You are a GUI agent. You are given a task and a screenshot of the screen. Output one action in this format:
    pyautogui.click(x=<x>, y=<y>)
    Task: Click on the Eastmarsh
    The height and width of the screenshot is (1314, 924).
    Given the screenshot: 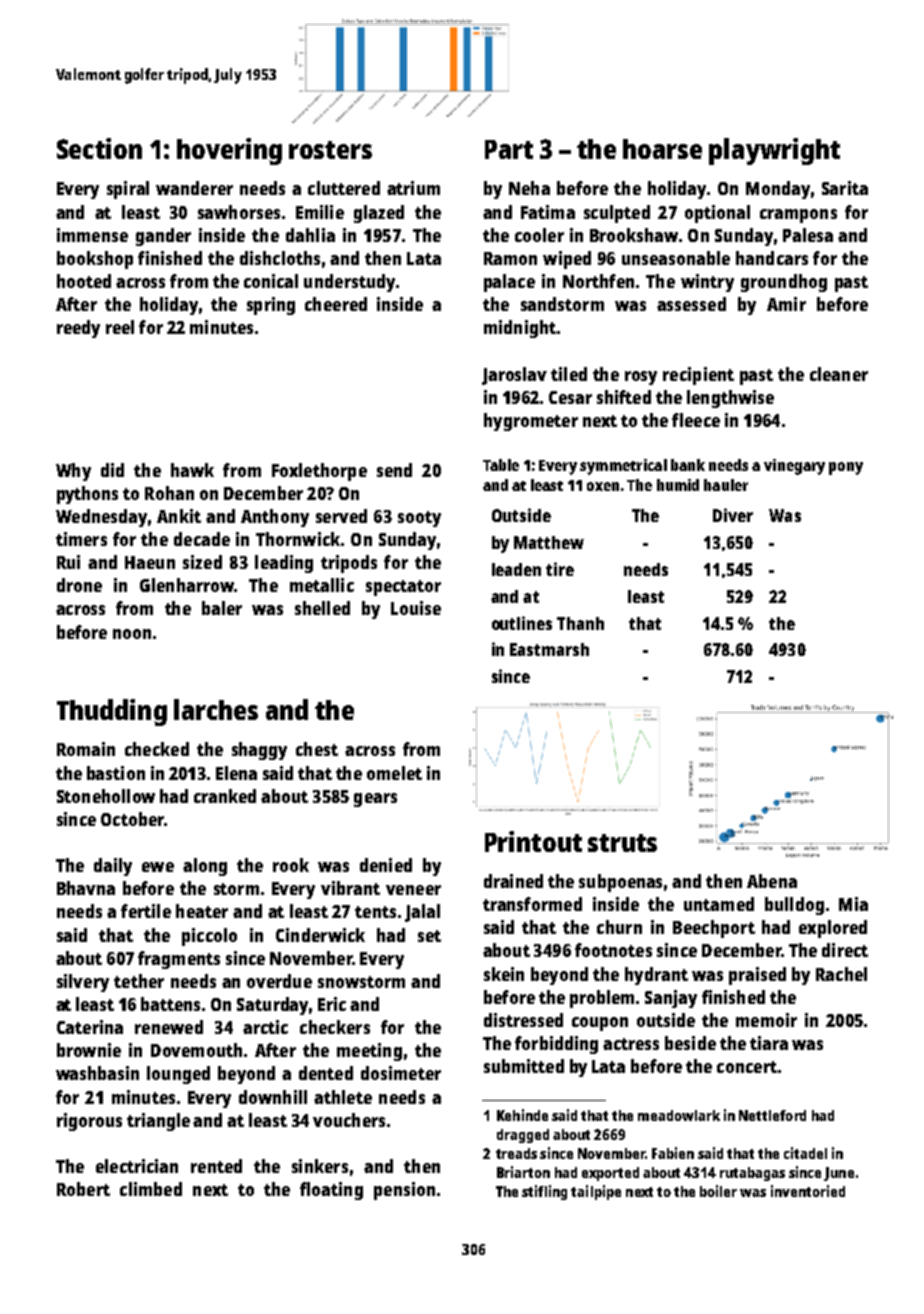 What is the action you would take?
    pyautogui.click(x=549, y=649)
